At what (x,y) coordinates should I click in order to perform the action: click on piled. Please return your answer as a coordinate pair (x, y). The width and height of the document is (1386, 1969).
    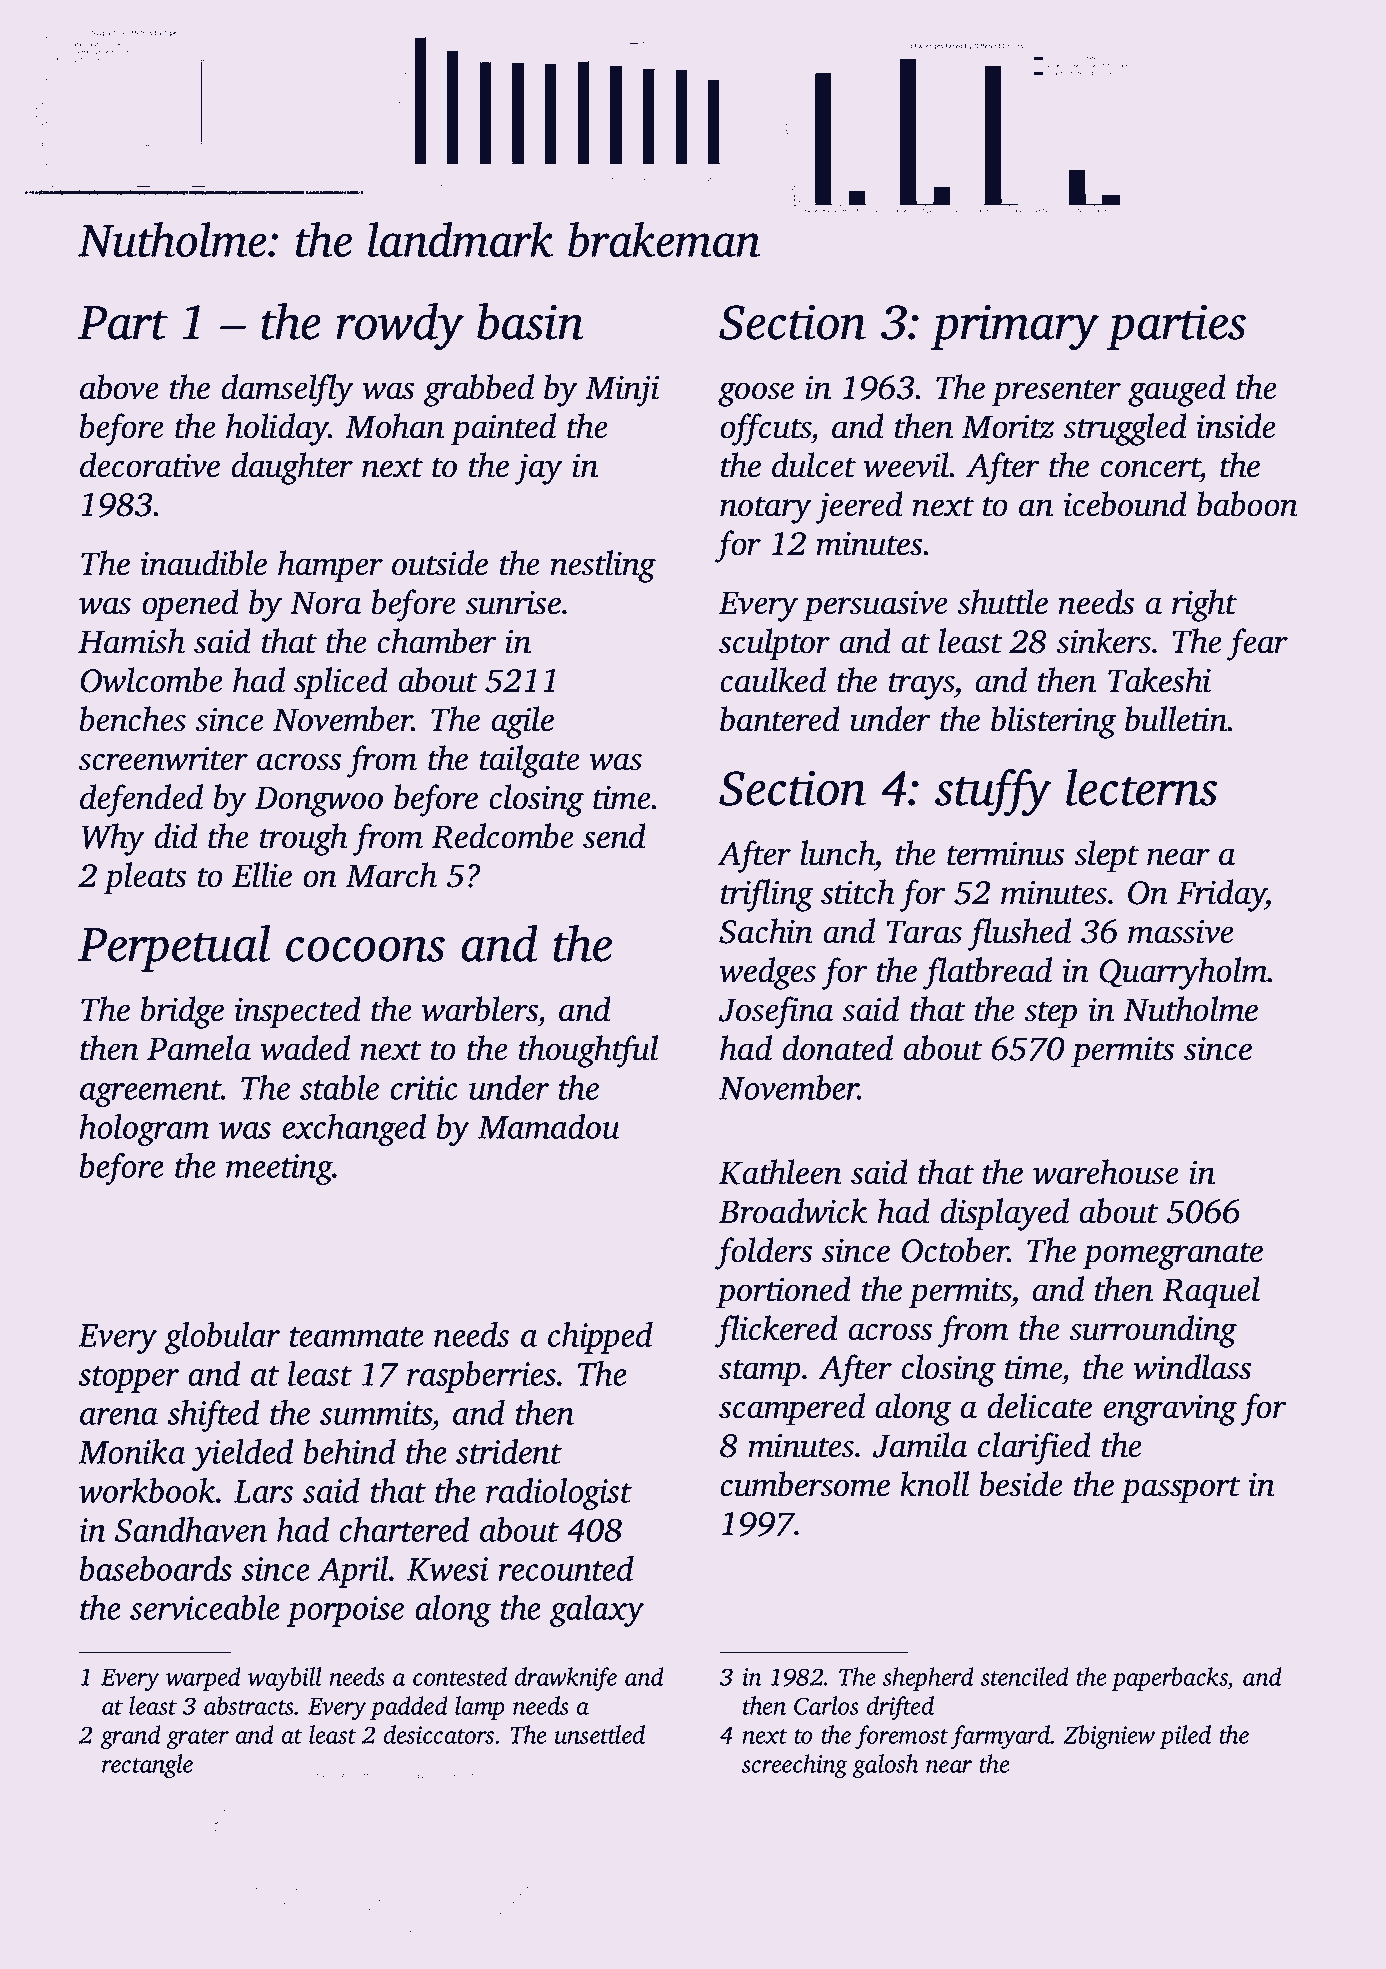
    Looking at the image, I should click on (1185, 1737).
